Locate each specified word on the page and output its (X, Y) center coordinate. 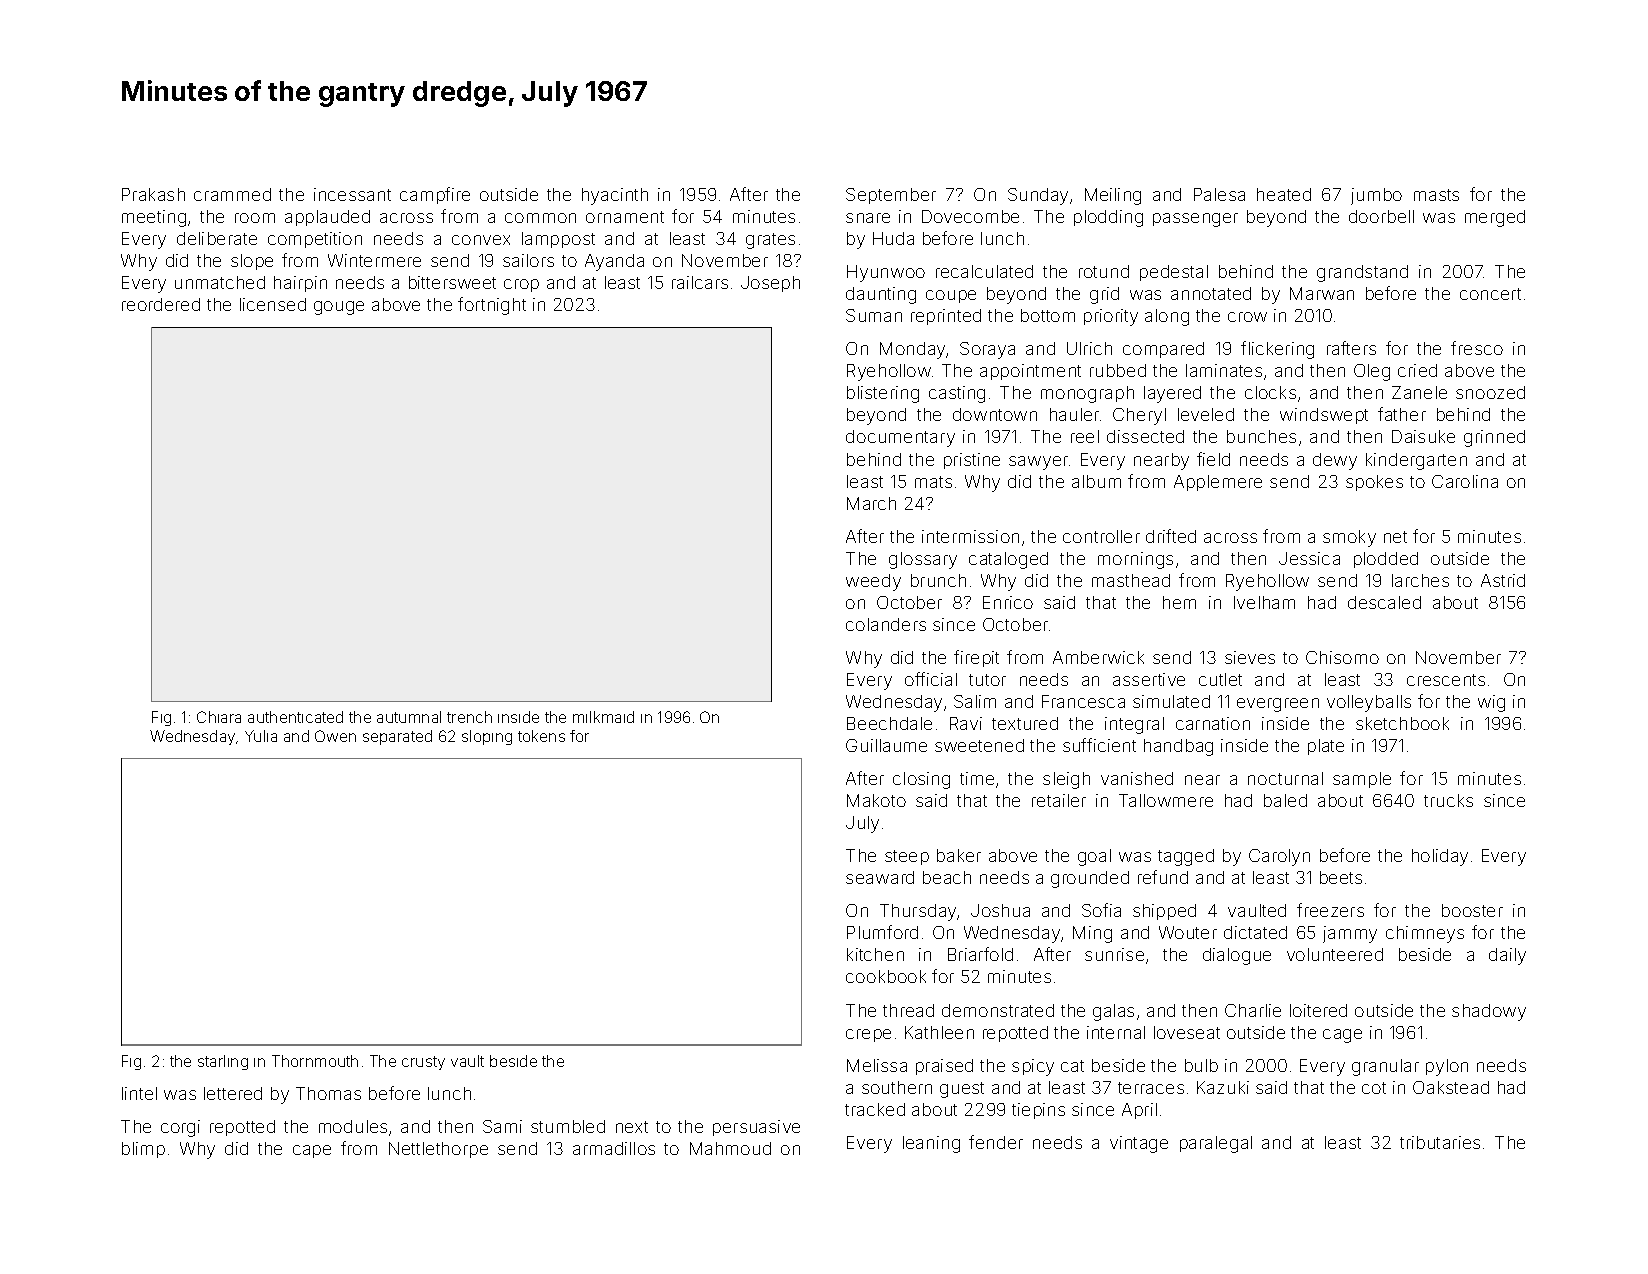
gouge (339, 308)
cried (1417, 370)
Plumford (882, 932)
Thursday (919, 912)
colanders (886, 624)
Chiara (219, 717)
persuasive (756, 1128)
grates (770, 241)
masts (1436, 195)
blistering (883, 394)
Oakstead (1451, 1087)
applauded (327, 218)
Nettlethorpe (438, 1150)
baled (1285, 800)
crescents (1446, 680)
